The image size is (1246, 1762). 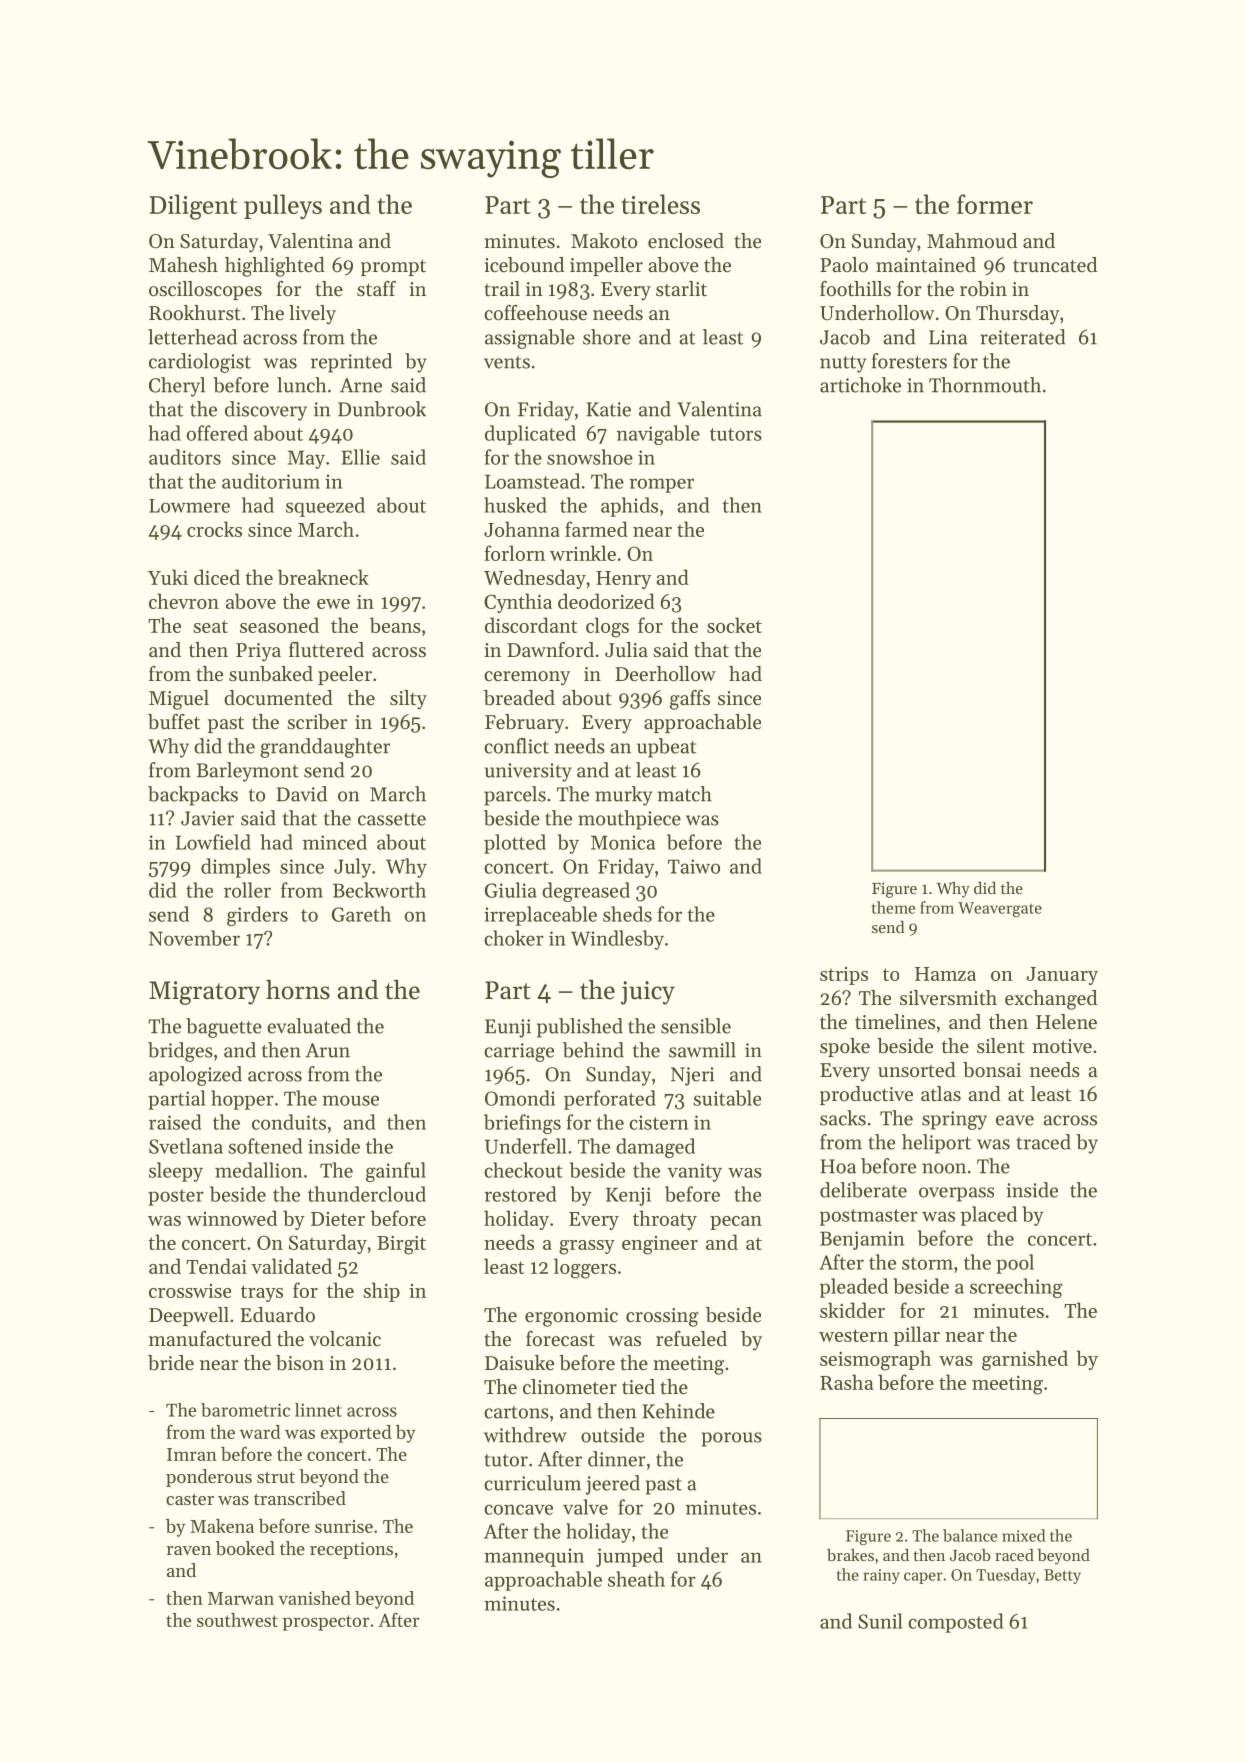 I want to click on Thornmouth, so click(x=985, y=385).
